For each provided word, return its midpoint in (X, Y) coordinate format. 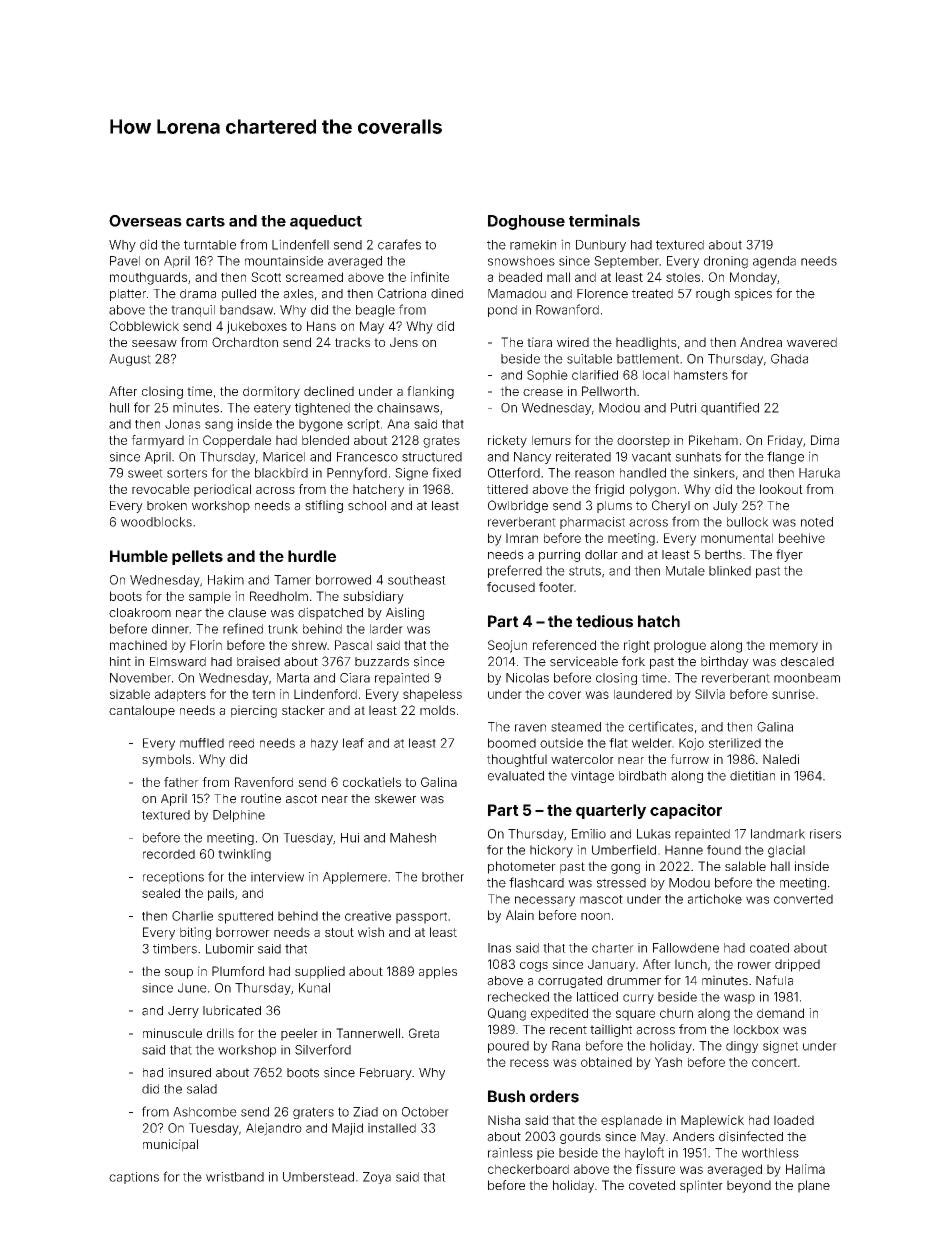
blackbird (281, 473)
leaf (353, 743)
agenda (774, 262)
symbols (166, 760)
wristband (235, 1177)
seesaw (154, 343)
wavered (812, 342)
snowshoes (521, 261)
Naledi (781, 759)
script (363, 425)
